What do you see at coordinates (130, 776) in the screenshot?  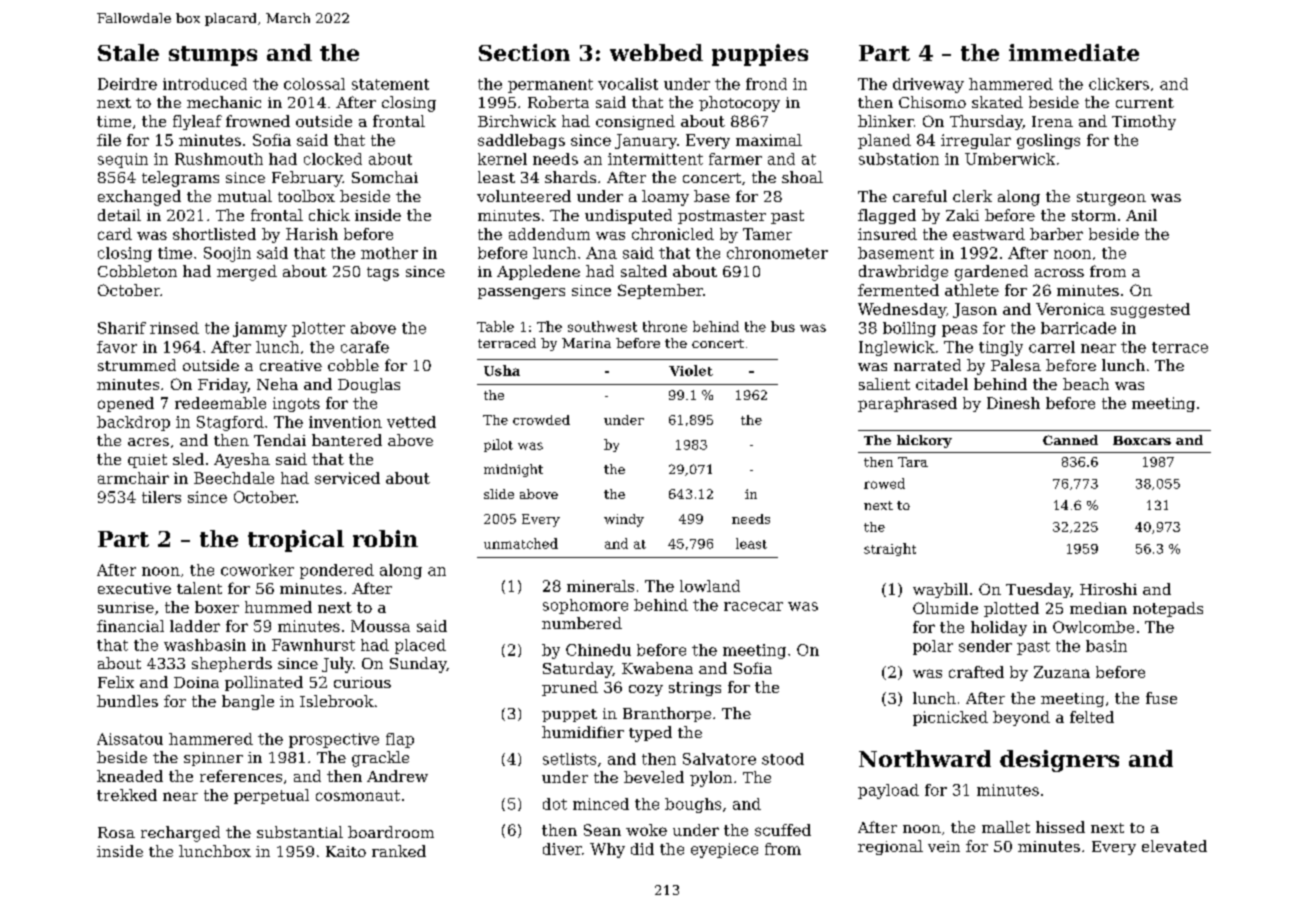 I see `kneaded` at bounding box center [130, 776].
